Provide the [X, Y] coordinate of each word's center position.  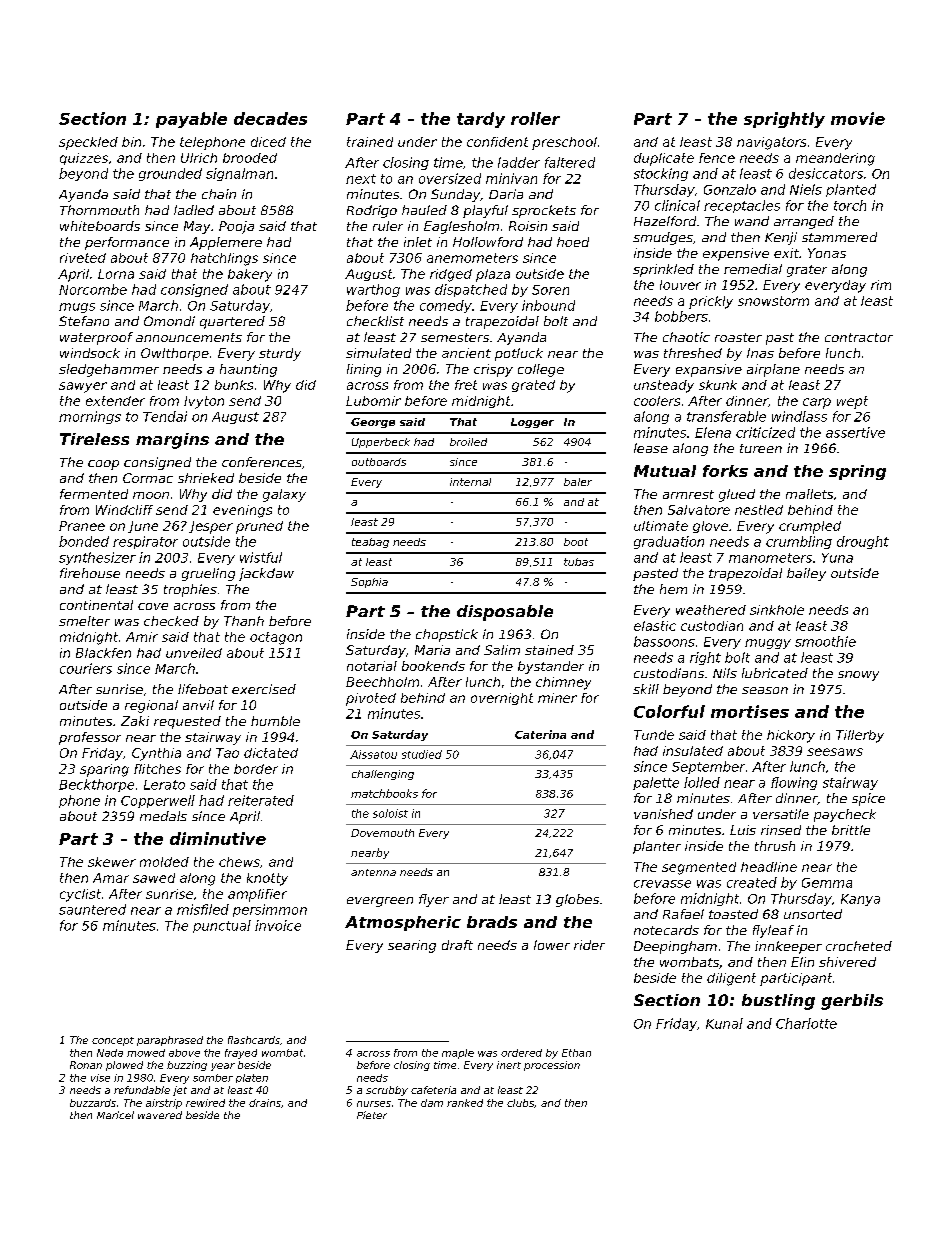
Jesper [211, 527]
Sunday [455, 195]
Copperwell [158, 801]
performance [127, 243]
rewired [205, 1103]
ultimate [661, 526]
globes [577, 900]
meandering [835, 159]
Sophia [369, 583]
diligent [731, 979]
